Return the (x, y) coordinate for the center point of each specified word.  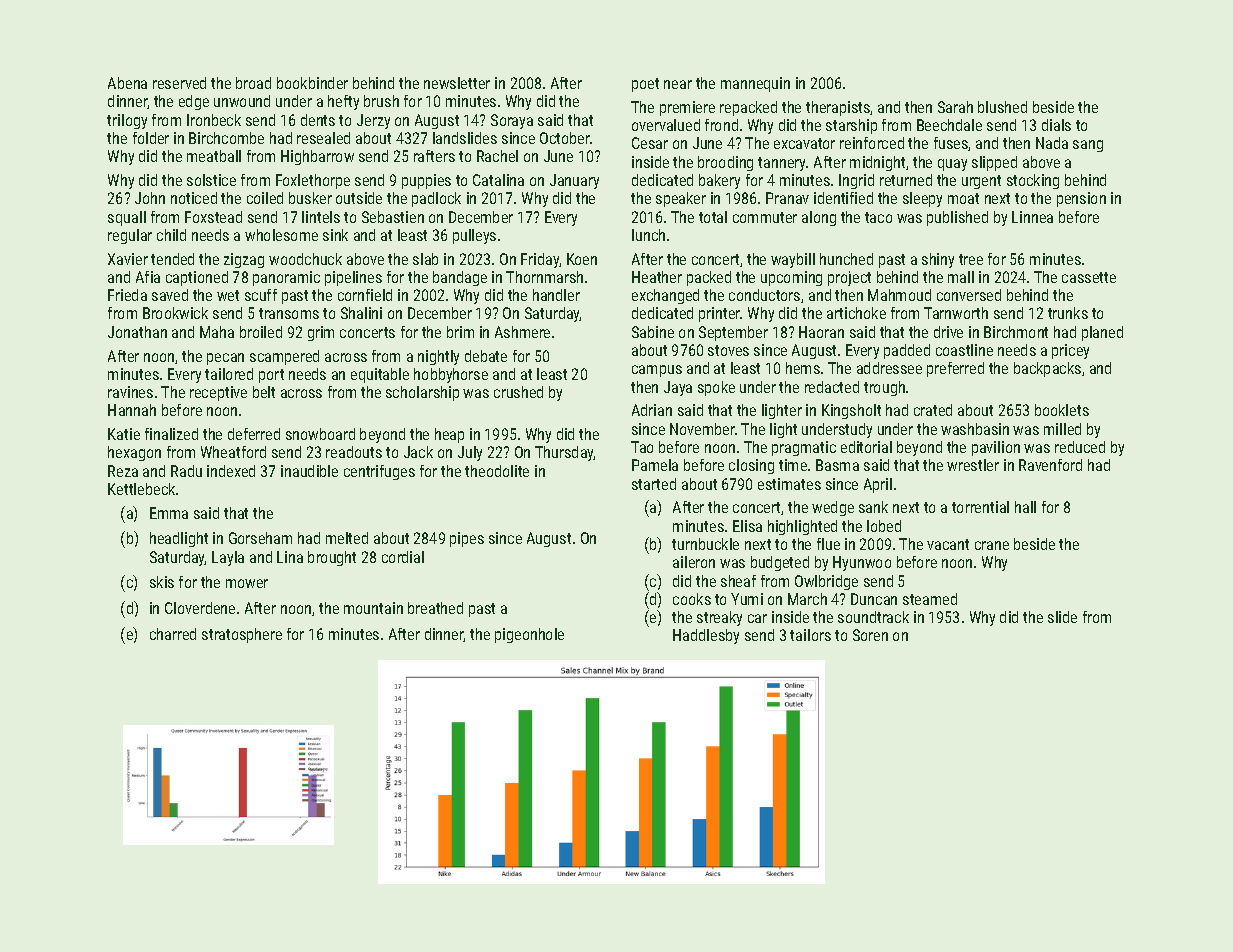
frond (721, 125)
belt (264, 392)
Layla (228, 558)
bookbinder (312, 83)
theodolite (497, 471)
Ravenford (1050, 465)
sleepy (922, 199)
